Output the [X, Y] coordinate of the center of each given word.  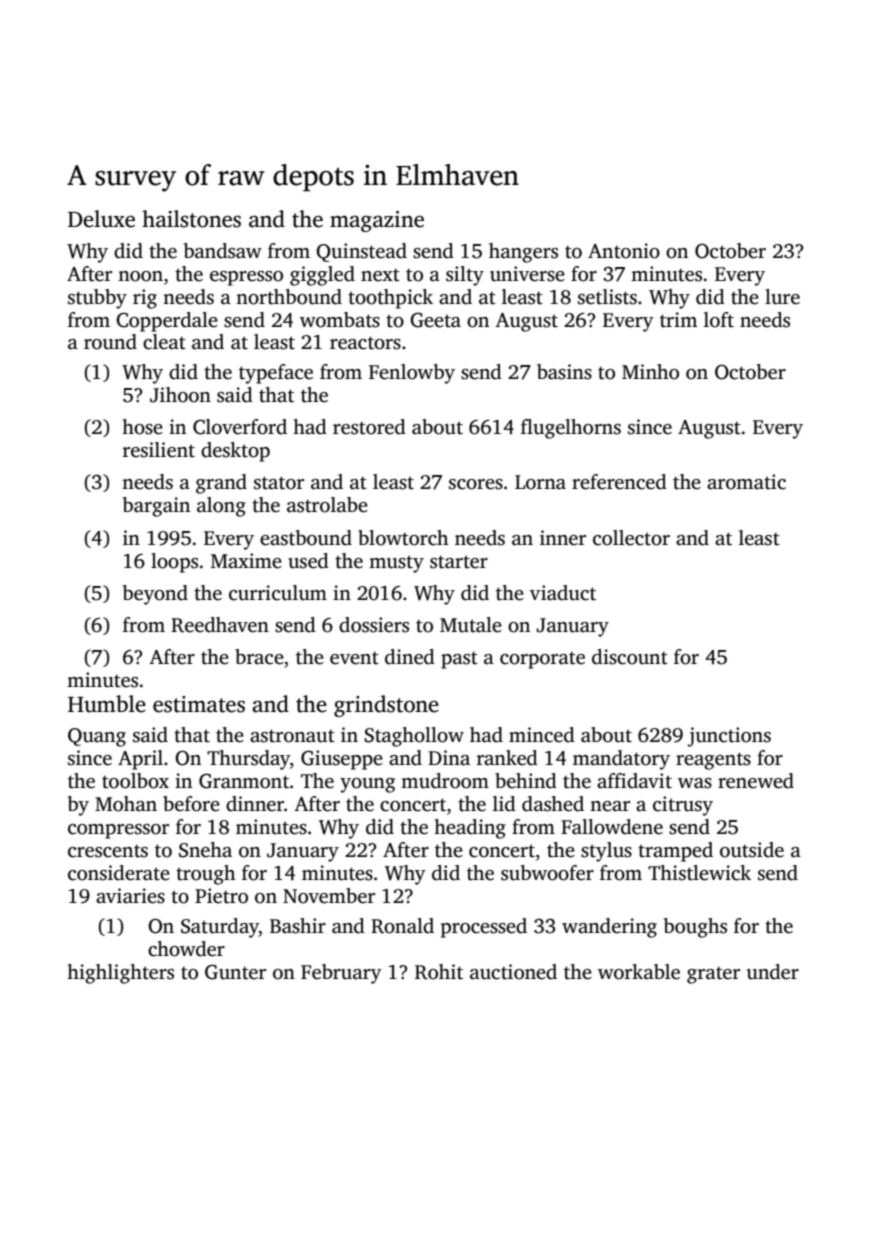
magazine [377, 221]
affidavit [634, 781]
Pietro [221, 896]
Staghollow [414, 737]
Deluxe [101, 219]
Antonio [624, 251]
